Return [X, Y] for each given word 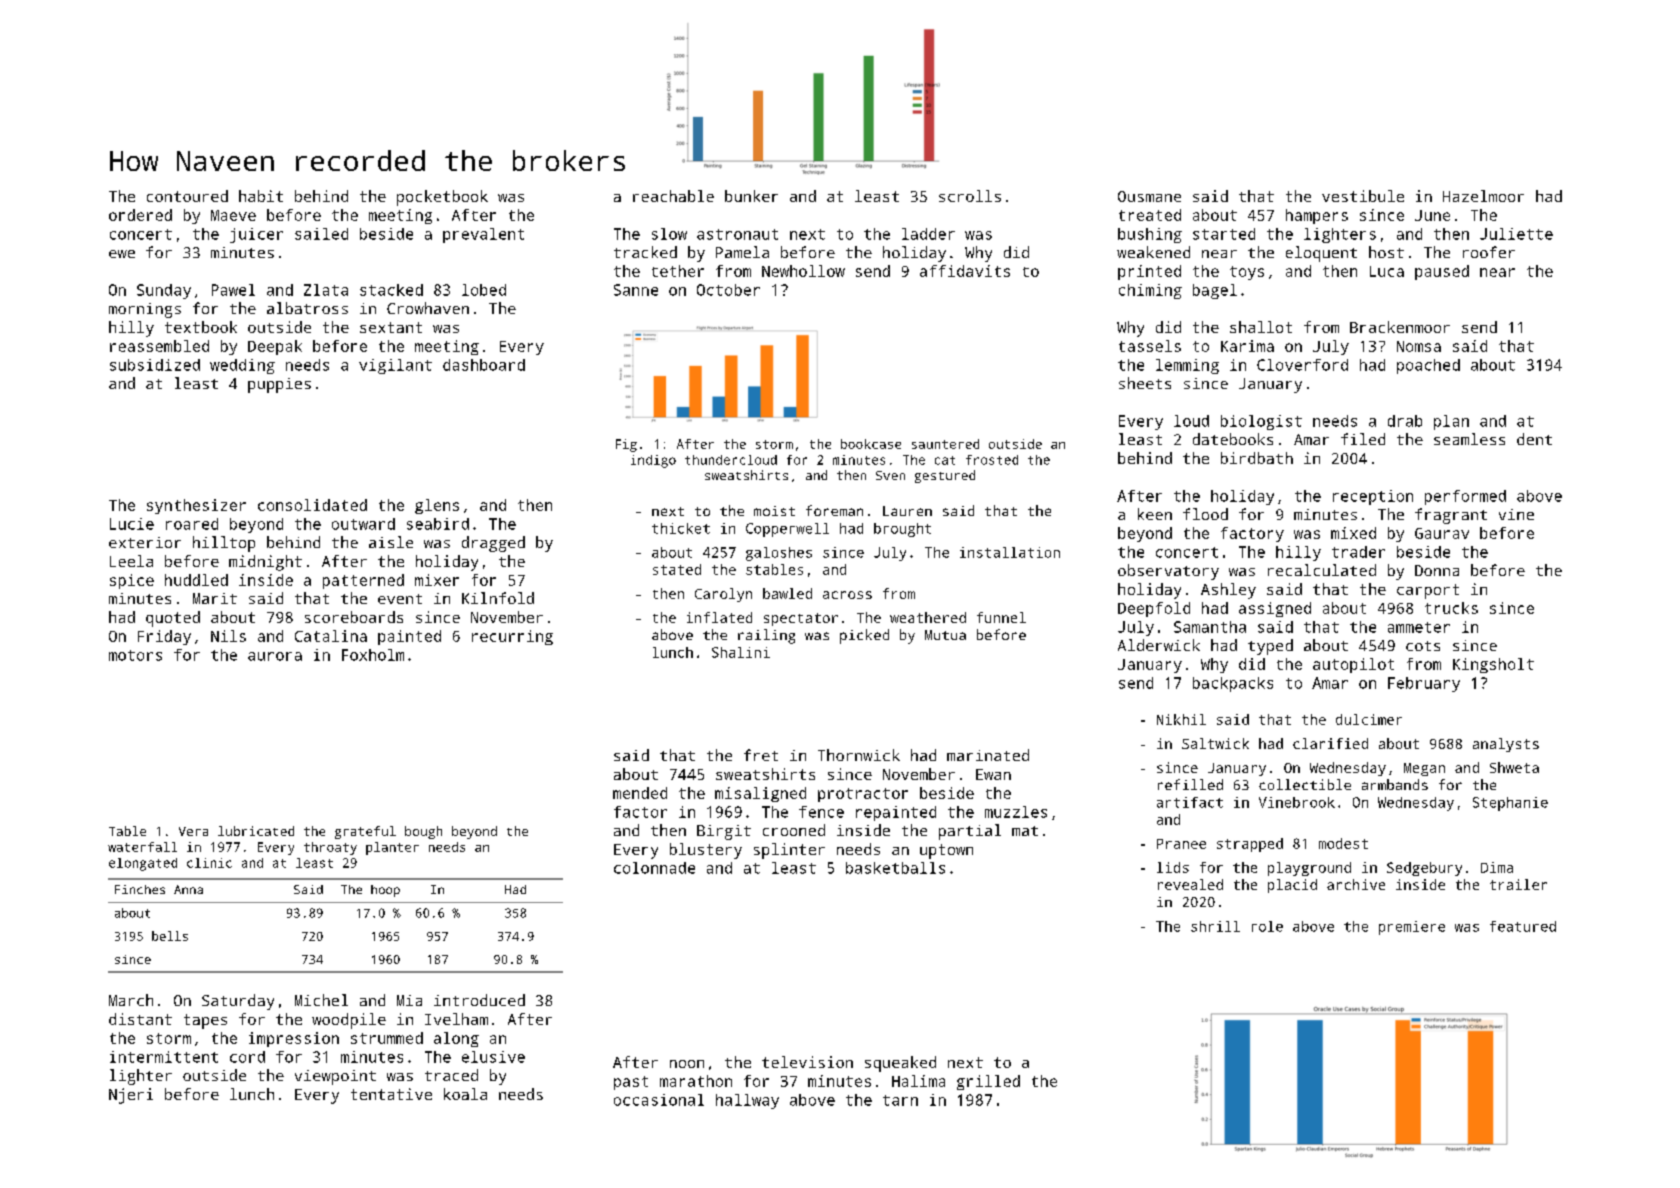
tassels [1150, 346]
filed [1363, 439]
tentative [391, 1094]
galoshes [779, 554]
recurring [512, 637]
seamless [1469, 439]
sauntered [945, 444]
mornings [145, 310]
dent [1534, 439]
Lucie [132, 524]
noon [687, 1064]
